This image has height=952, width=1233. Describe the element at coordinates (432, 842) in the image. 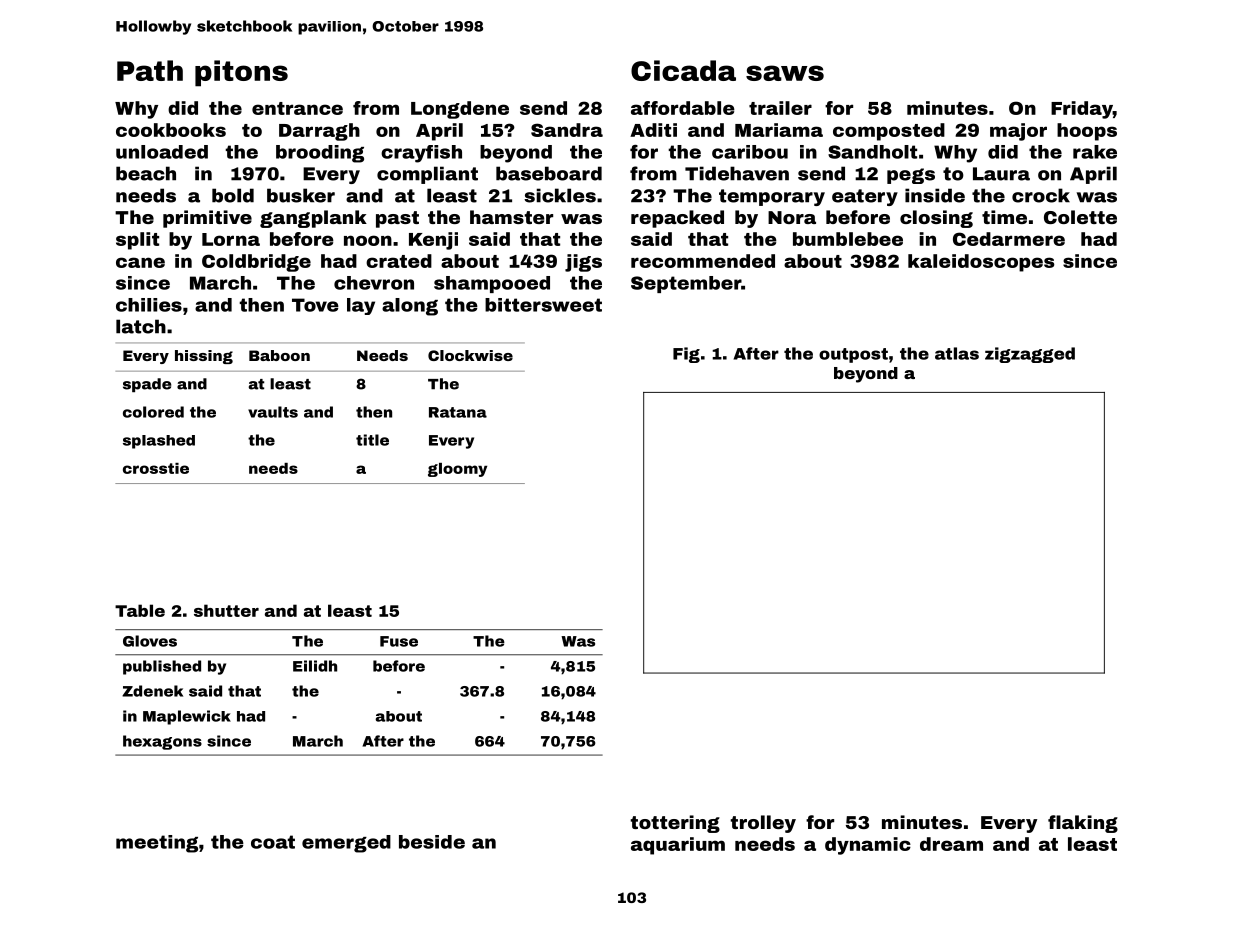

I see `beside` at that location.
